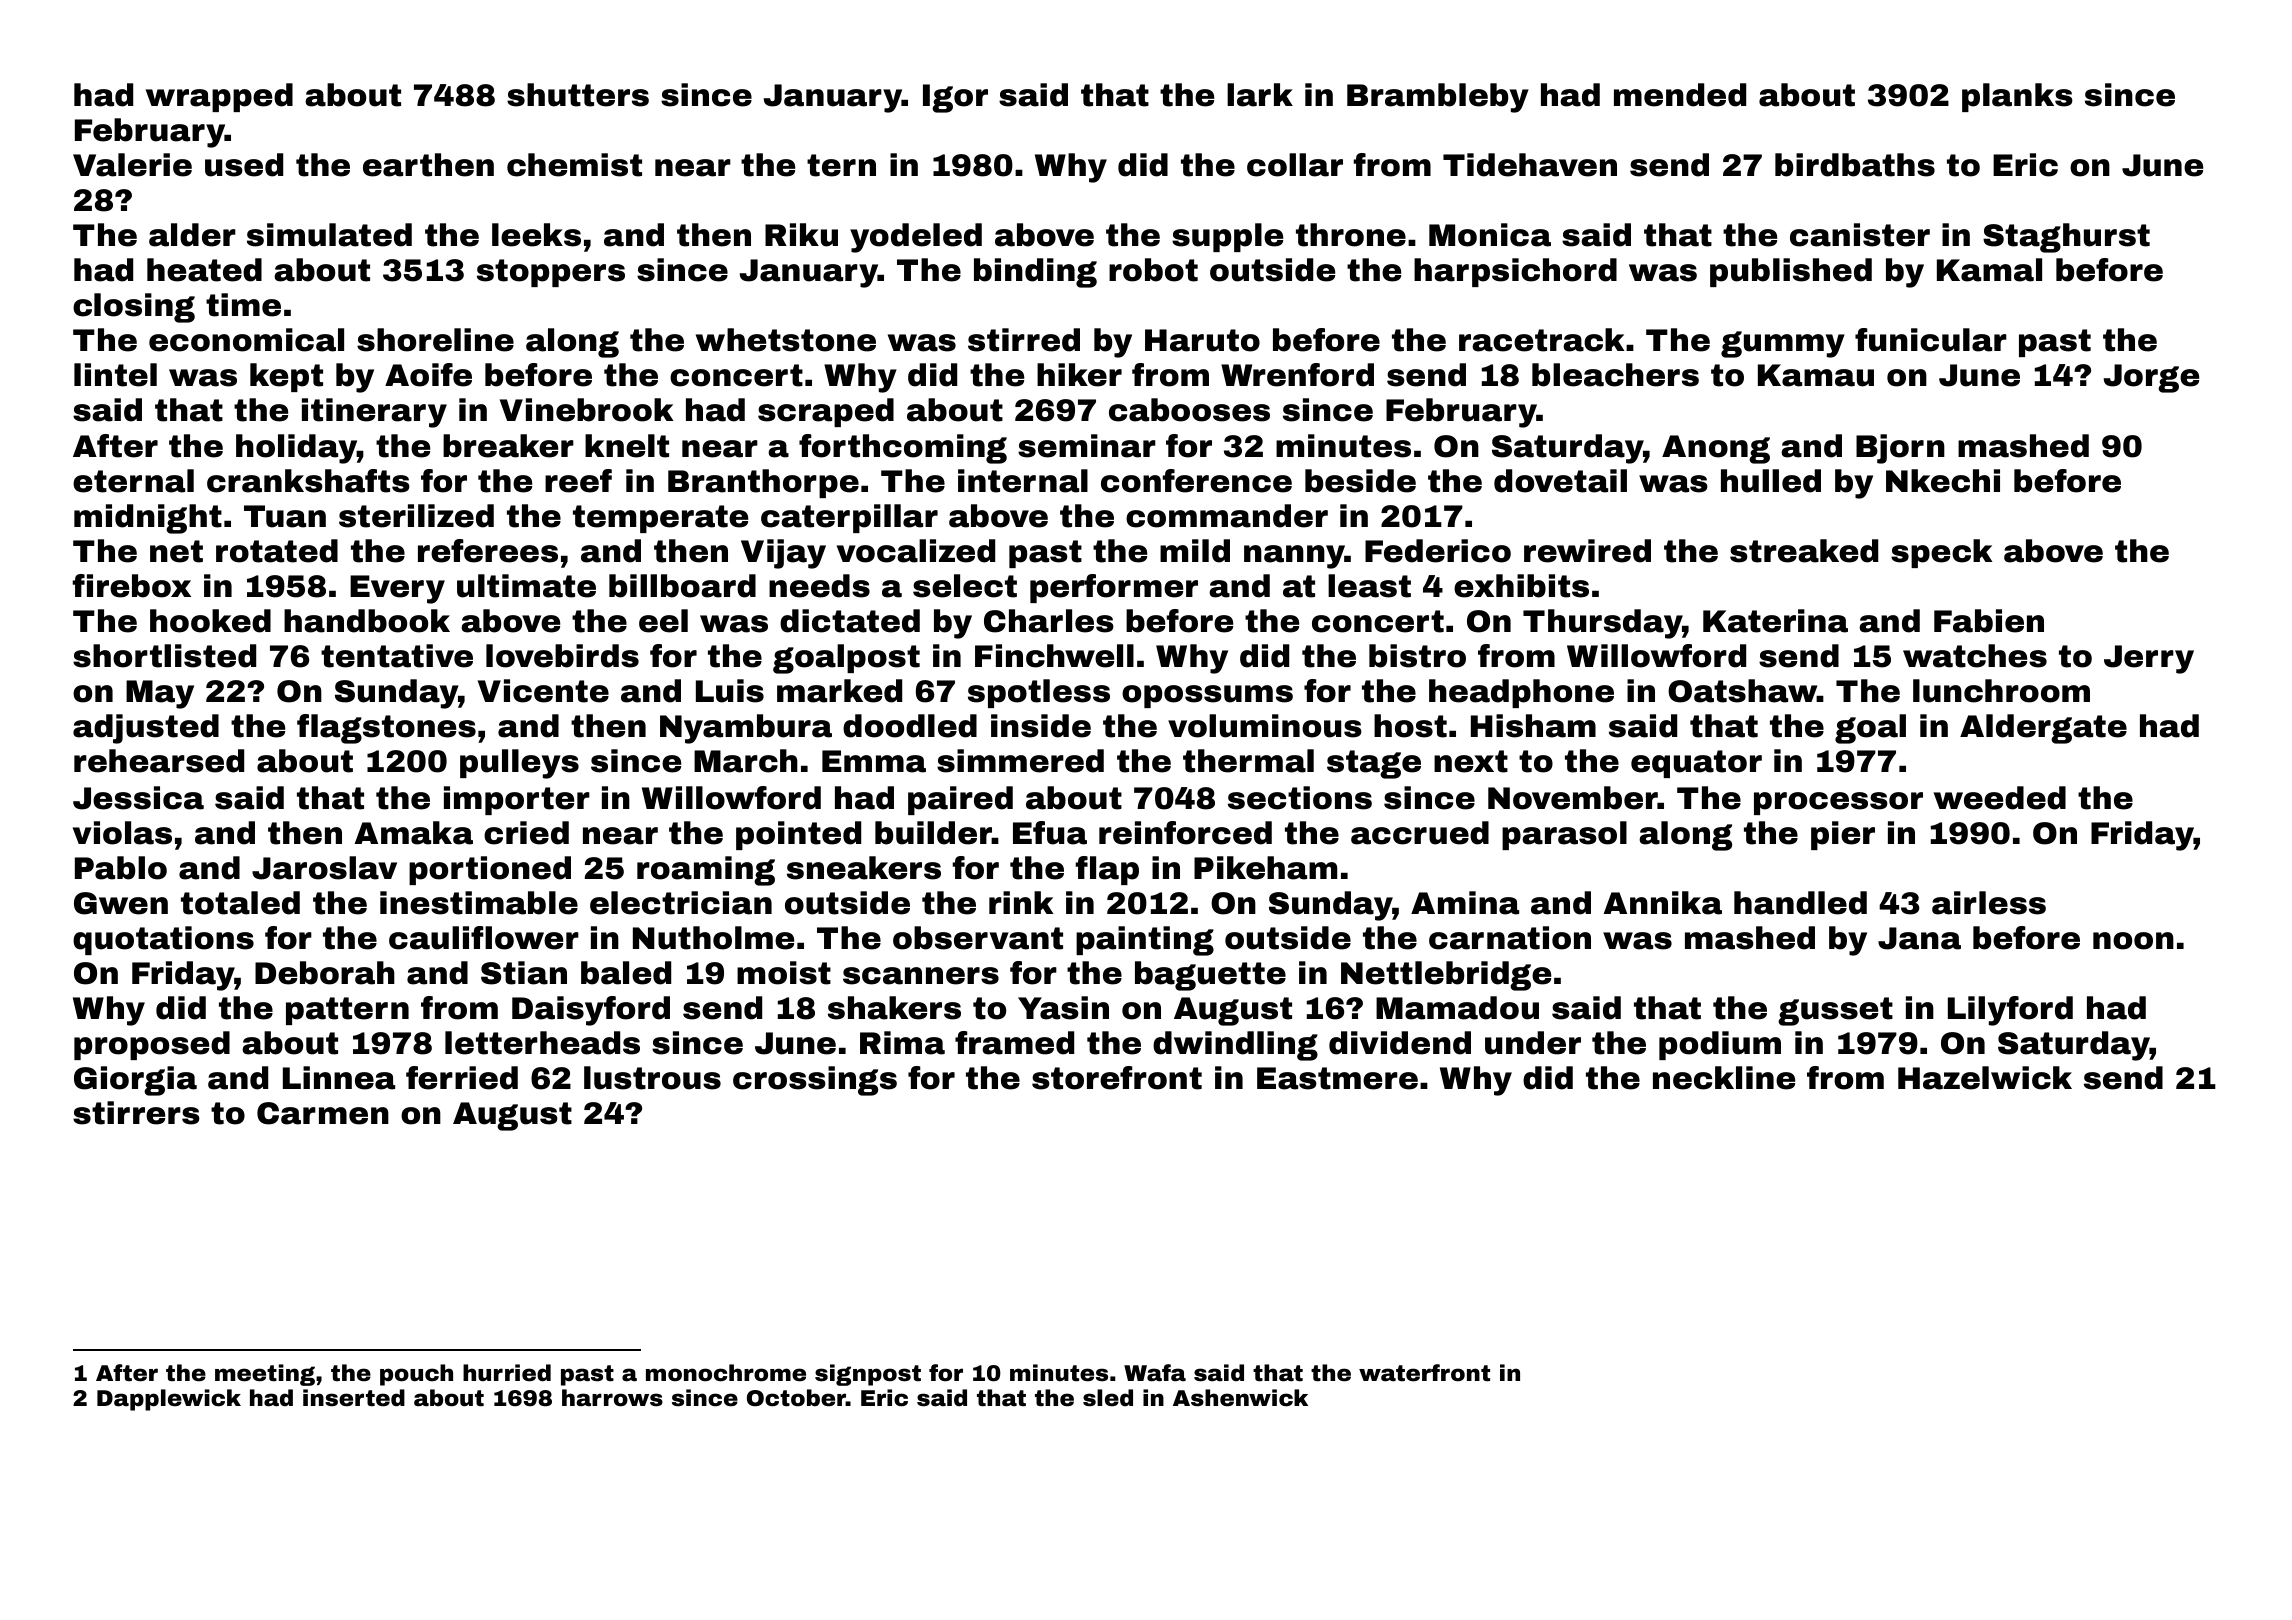 The height and width of the document is (1620, 2292). I want to click on inserted, so click(354, 1398).
